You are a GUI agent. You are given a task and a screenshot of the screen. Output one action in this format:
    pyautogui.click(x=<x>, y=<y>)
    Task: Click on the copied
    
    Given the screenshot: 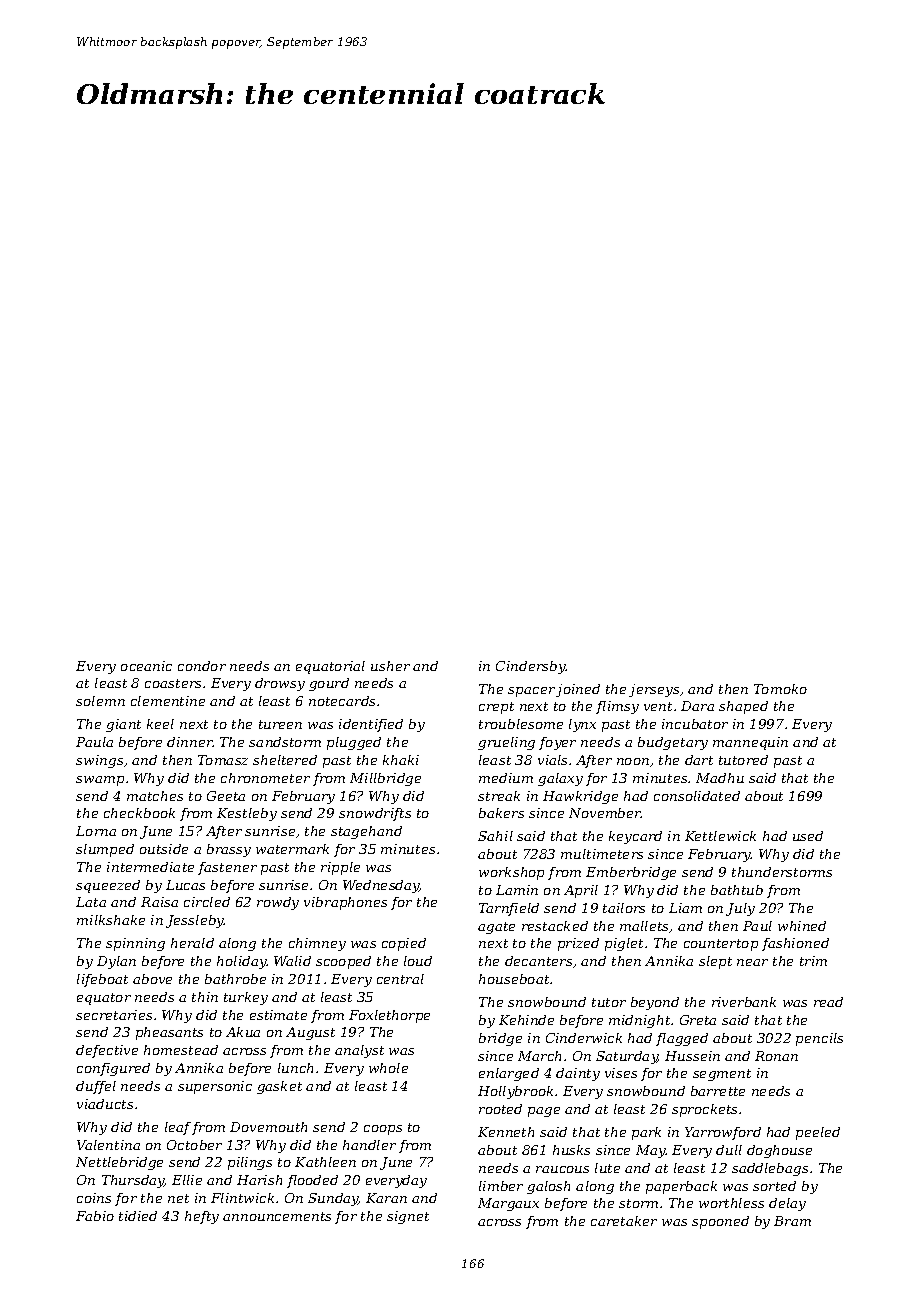 What is the action you would take?
    pyautogui.click(x=404, y=944)
